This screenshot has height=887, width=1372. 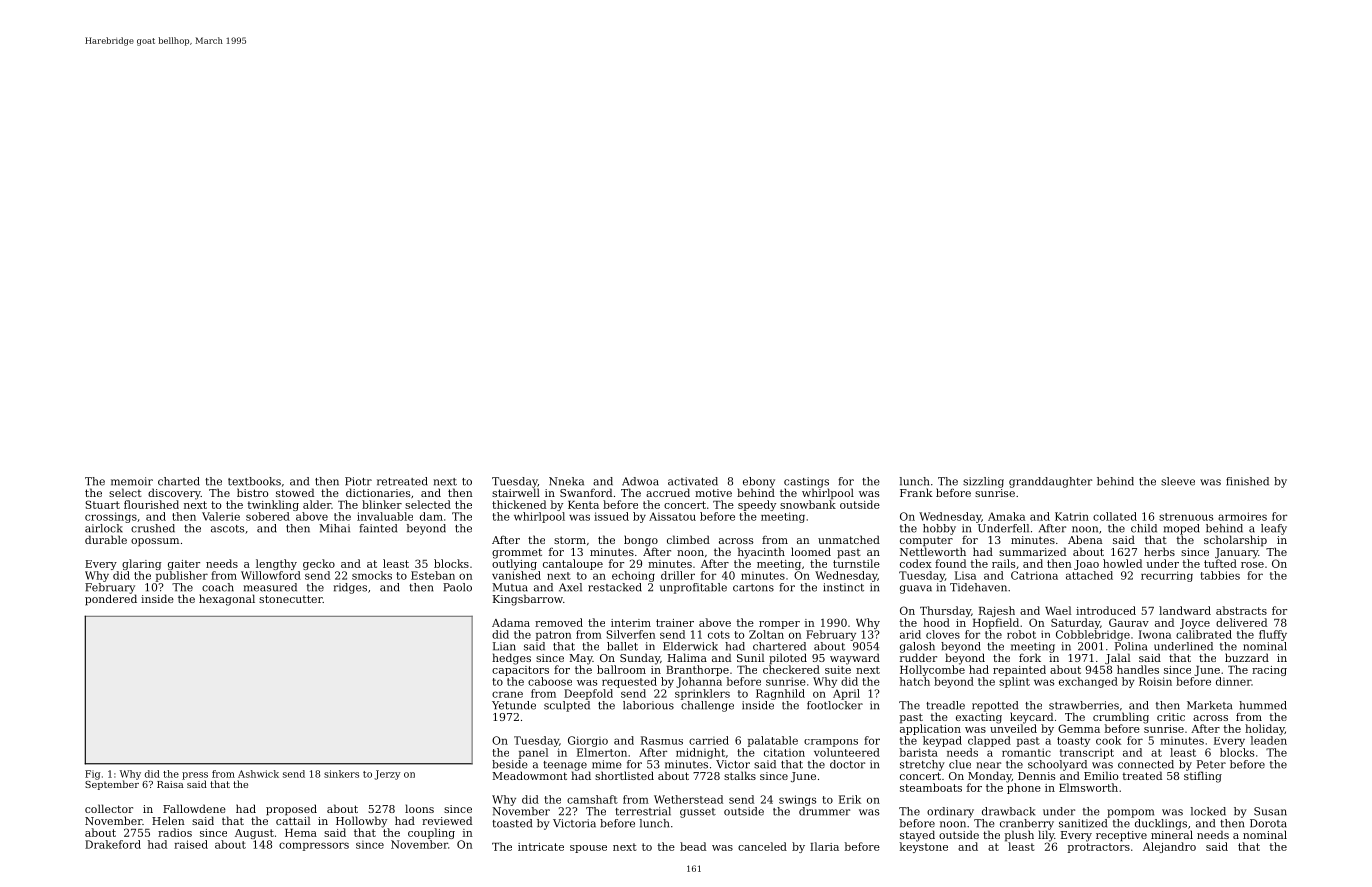 What do you see at coordinates (643, 811) in the screenshot?
I see `terrestrial` at bounding box center [643, 811].
